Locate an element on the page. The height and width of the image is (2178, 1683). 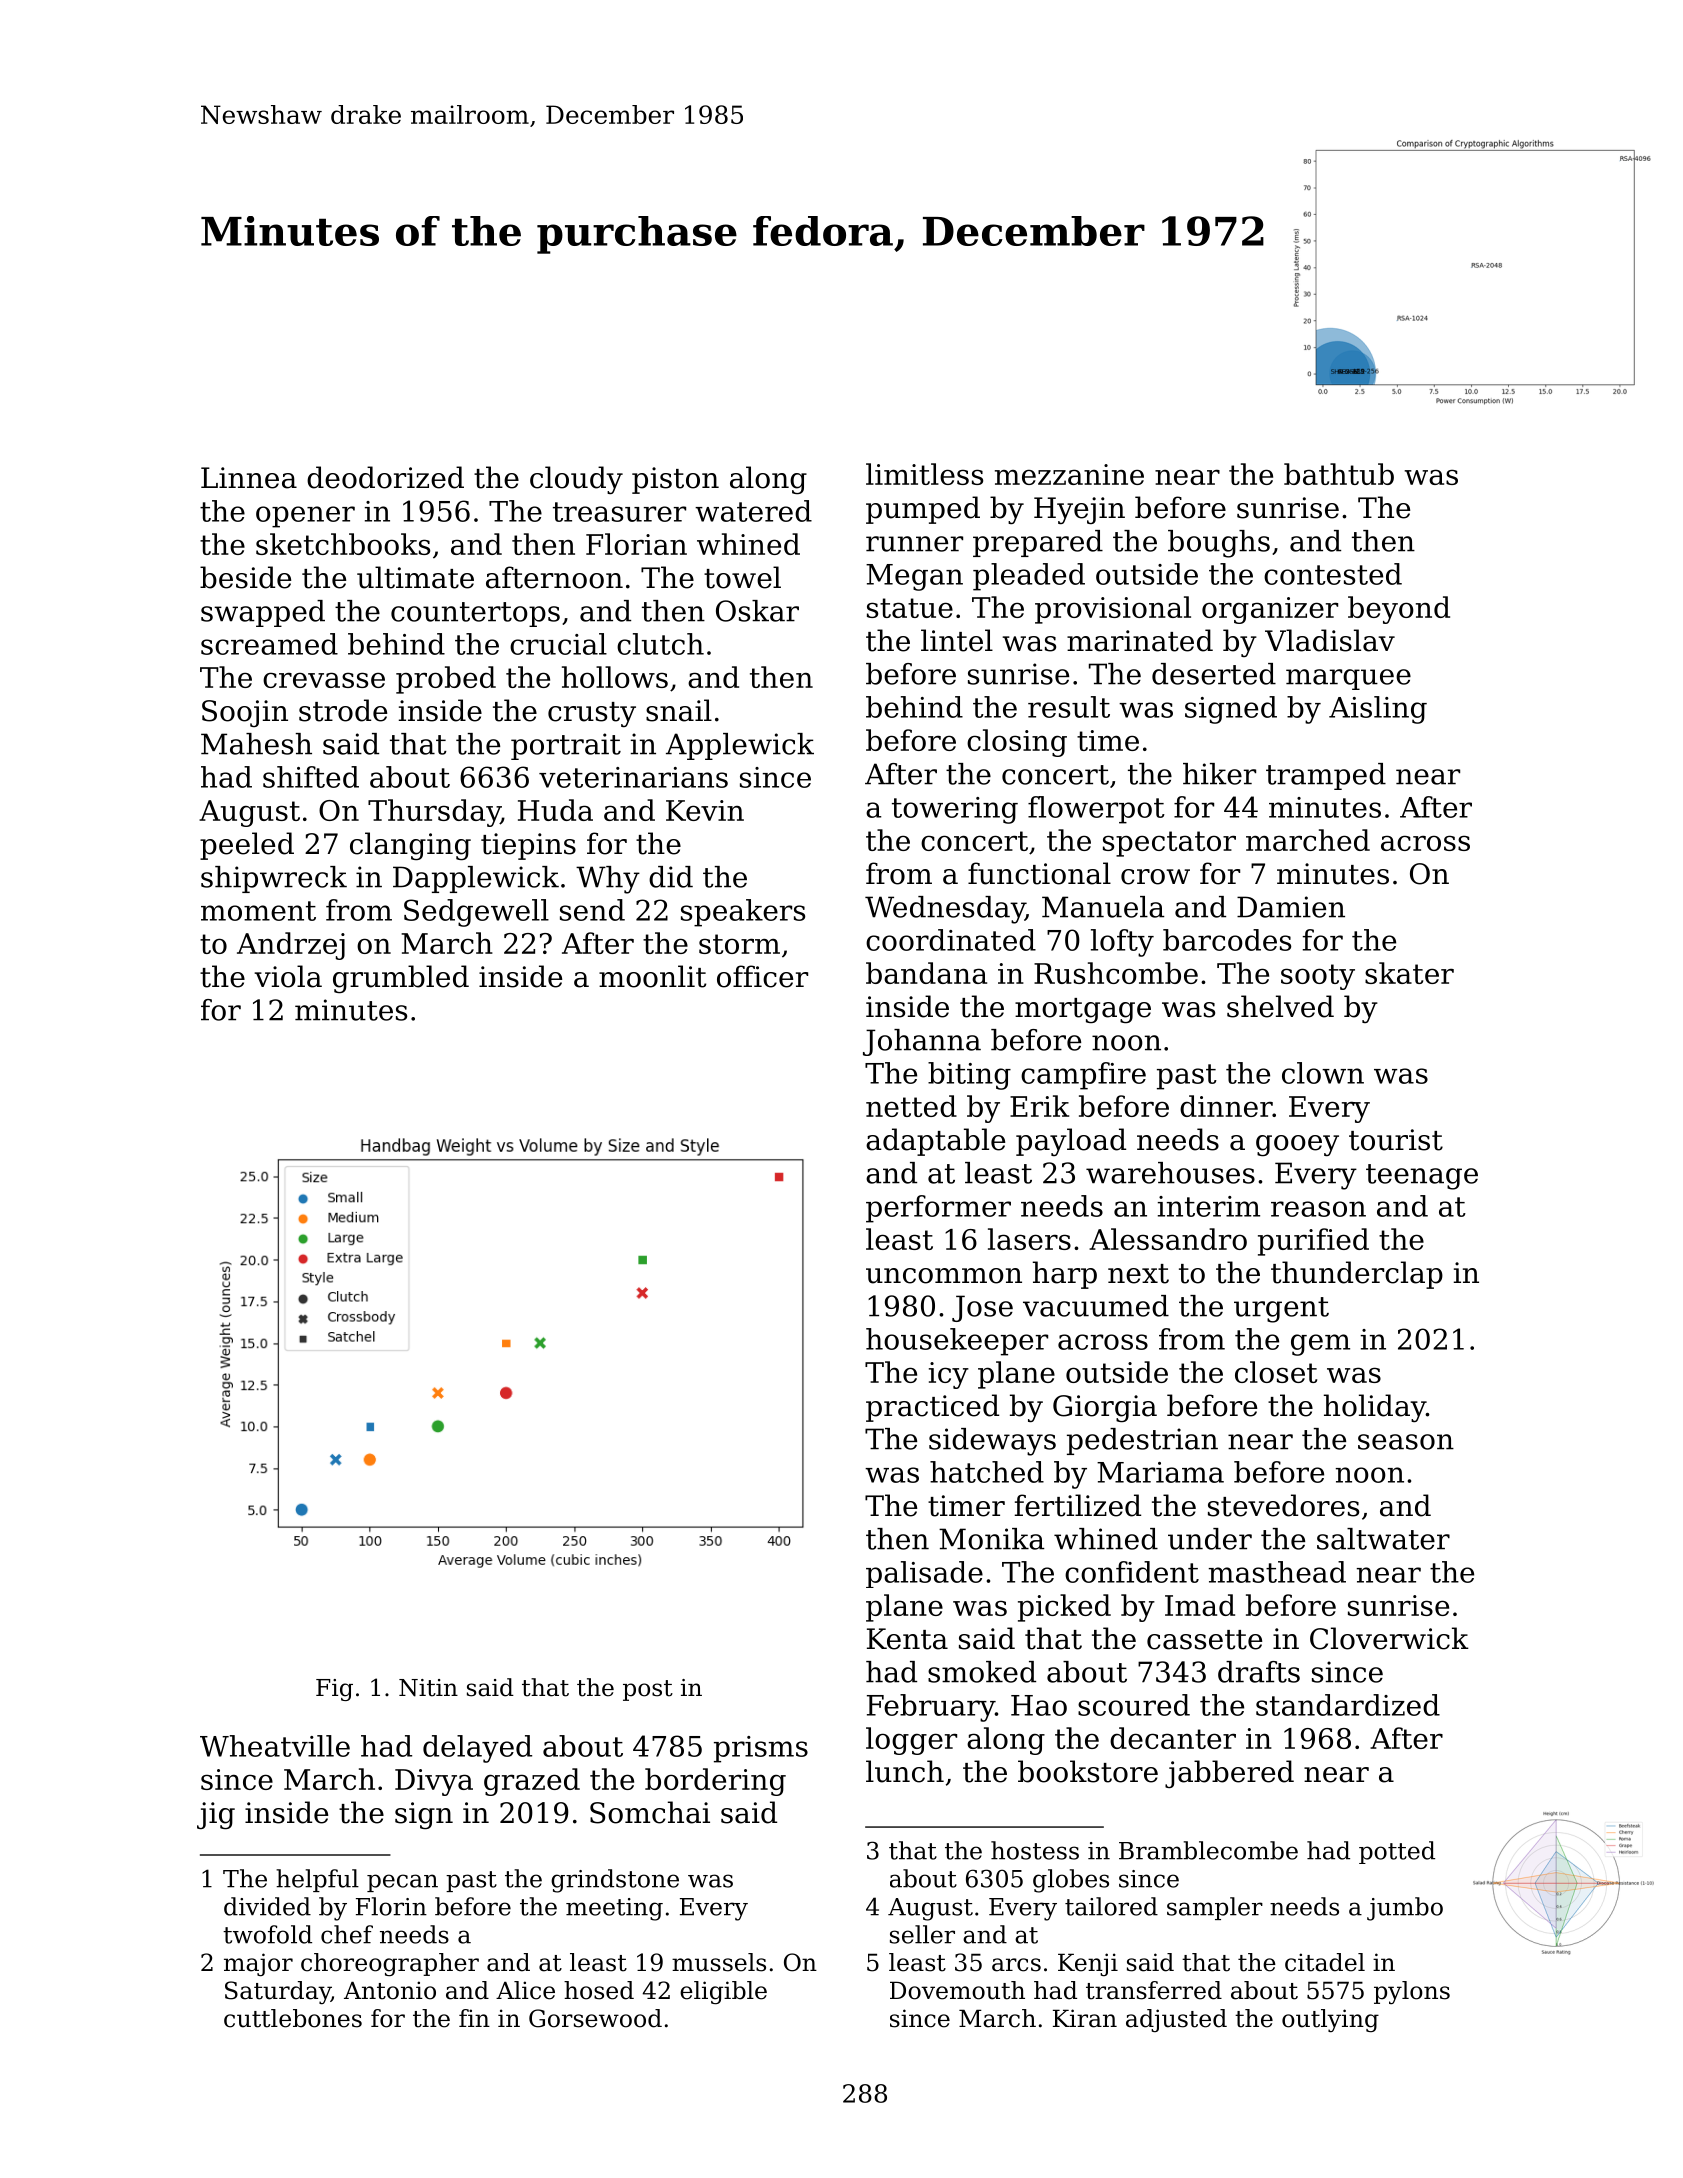
lintel is located at coordinates (957, 640).
